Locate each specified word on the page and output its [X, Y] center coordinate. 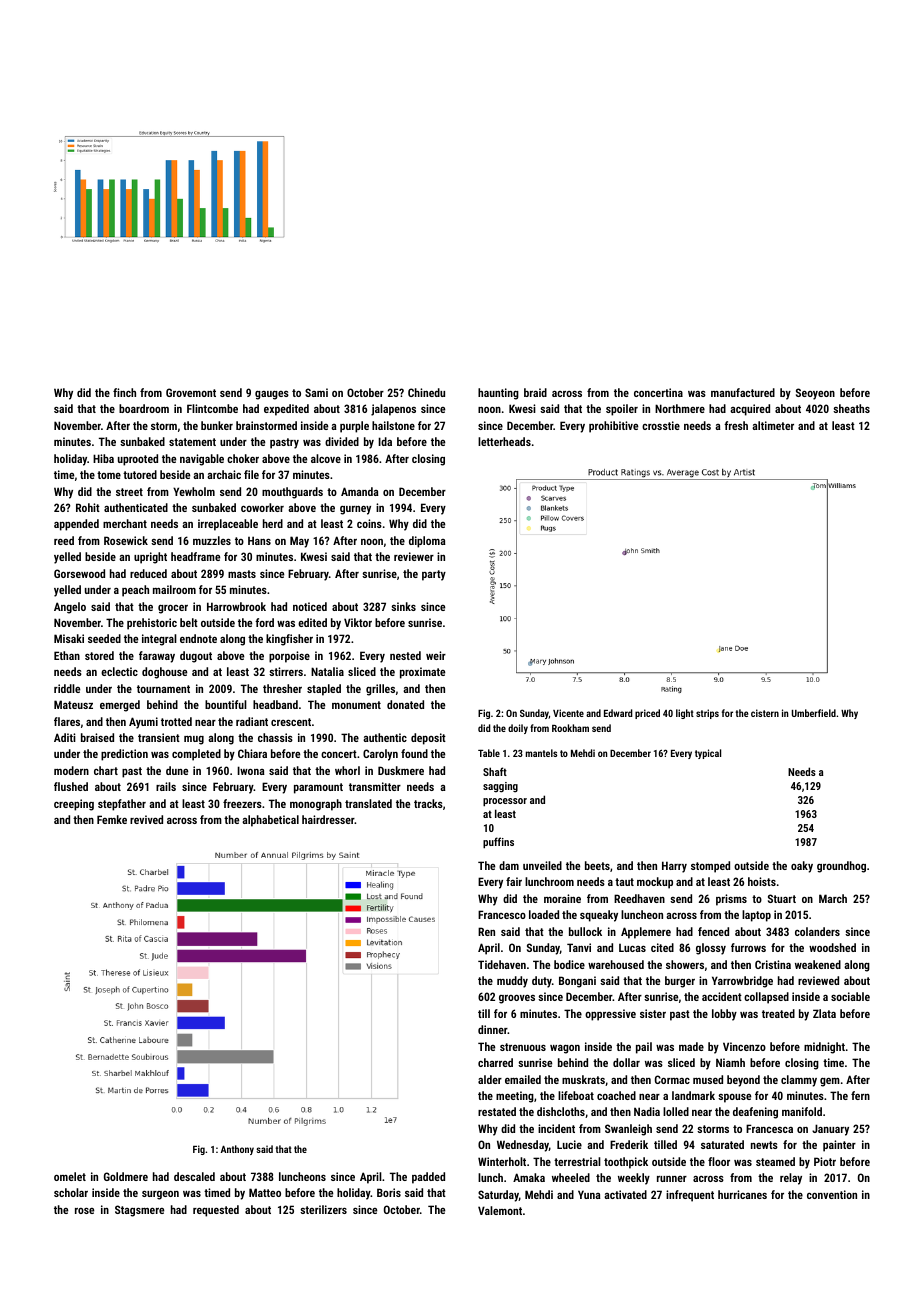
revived [146, 819]
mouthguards [292, 493]
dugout [196, 657]
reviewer [414, 556]
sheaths [851, 408]
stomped [710, 867]
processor [505, 802]
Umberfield [814, 713]
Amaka [529, 1177]
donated [405, 704]
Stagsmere [139, 1211]
